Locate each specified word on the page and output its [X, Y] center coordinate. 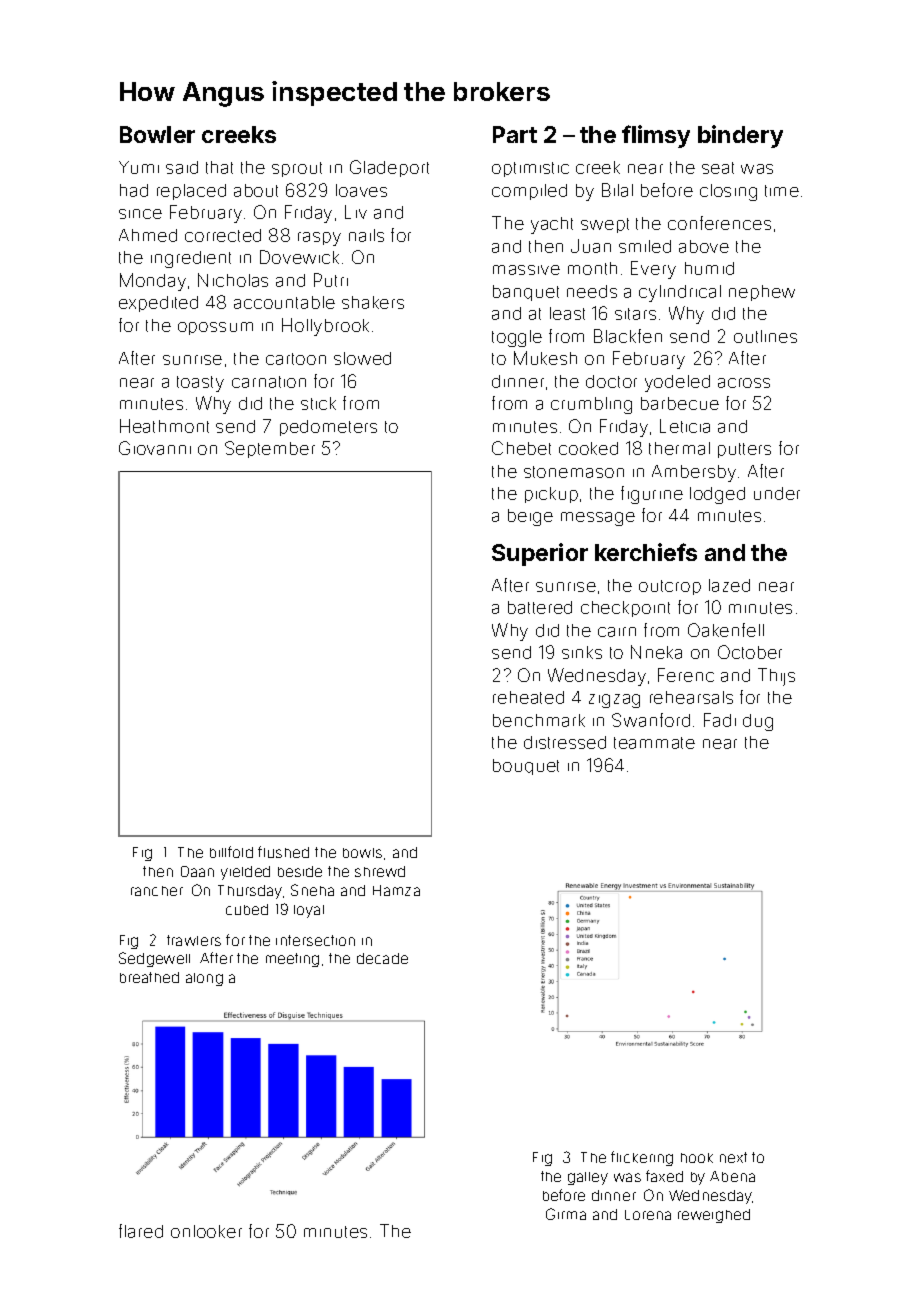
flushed [283, 852]
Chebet [521, 448]
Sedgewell [154, 959]
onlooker [206, 1231]
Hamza [396, 890]
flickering [642, 1158]
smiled [645, 246]
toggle [517, 338]
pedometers [328, 428]
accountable [284, 302]
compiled [529, 192]
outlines [765, 336]
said [182, 167]
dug [758, 722]
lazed [729, 585]
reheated [528, 697]
